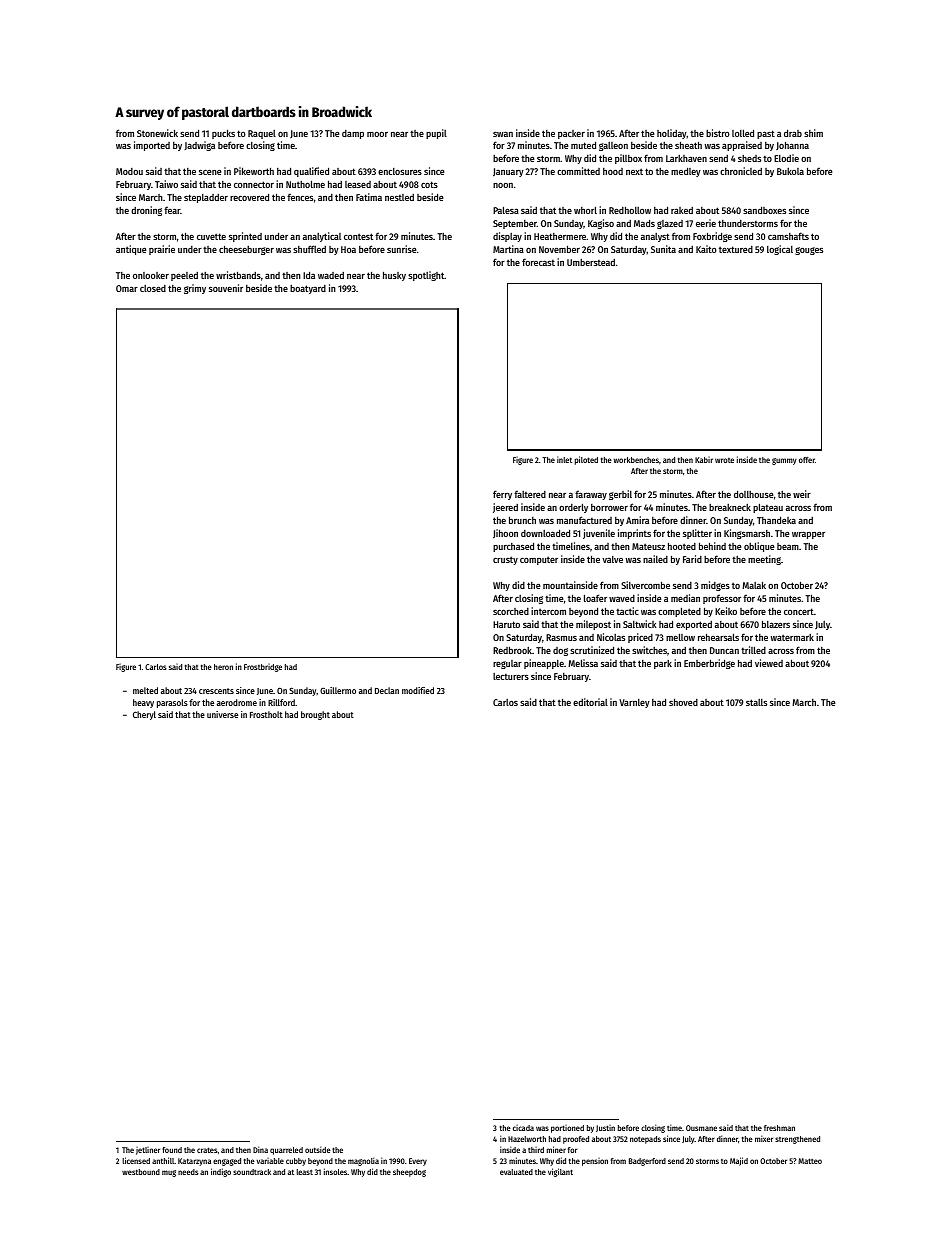 Image resolution: width=952 pixels, height=1233 pixels. What do you see at coordinates (263, 667) in the image?
I see `Frostbridge` at bounding box center [263, 667].
